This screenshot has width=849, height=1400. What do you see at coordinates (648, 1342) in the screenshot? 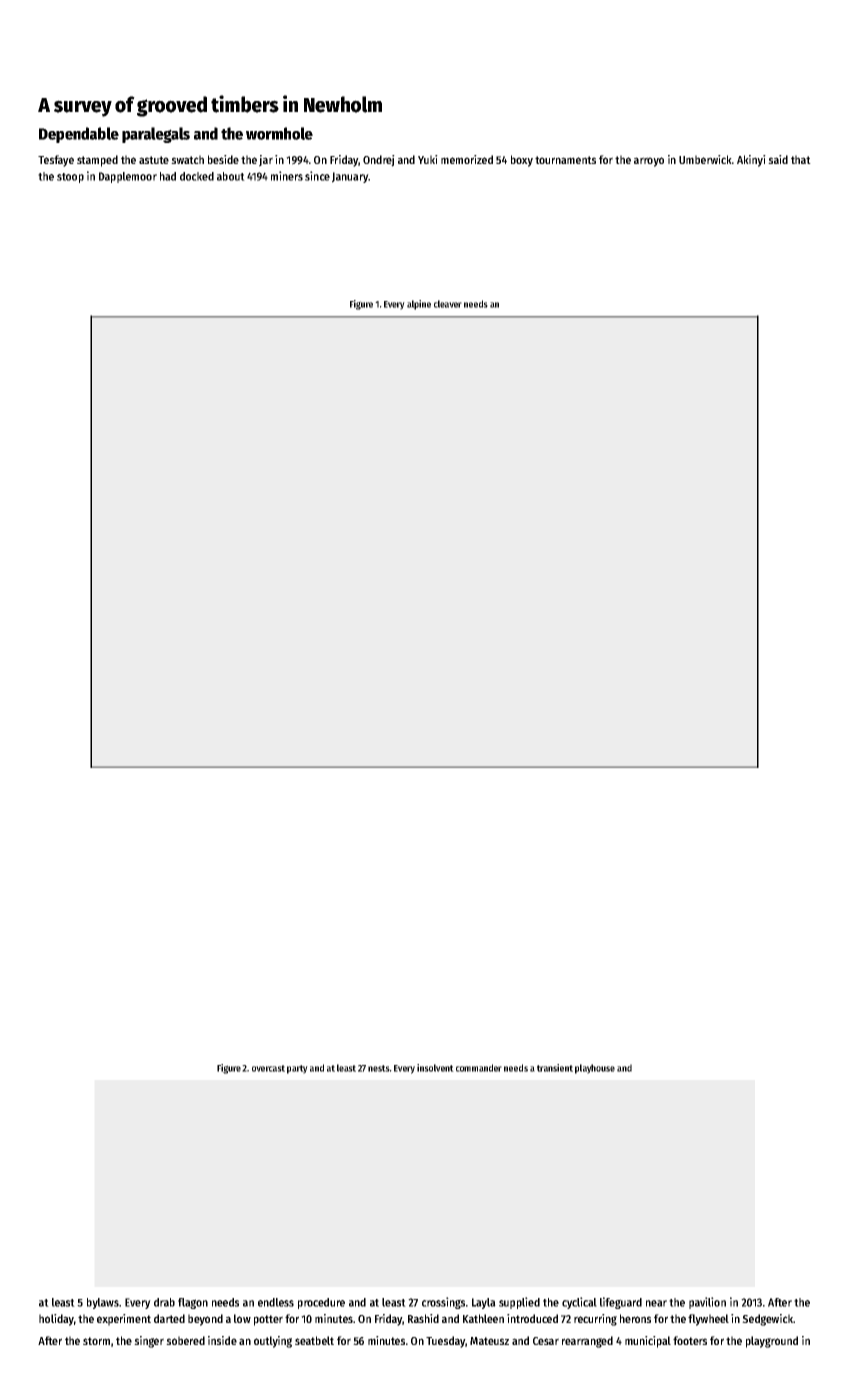
I see `municipal` at bounding box center [648, 1342].
